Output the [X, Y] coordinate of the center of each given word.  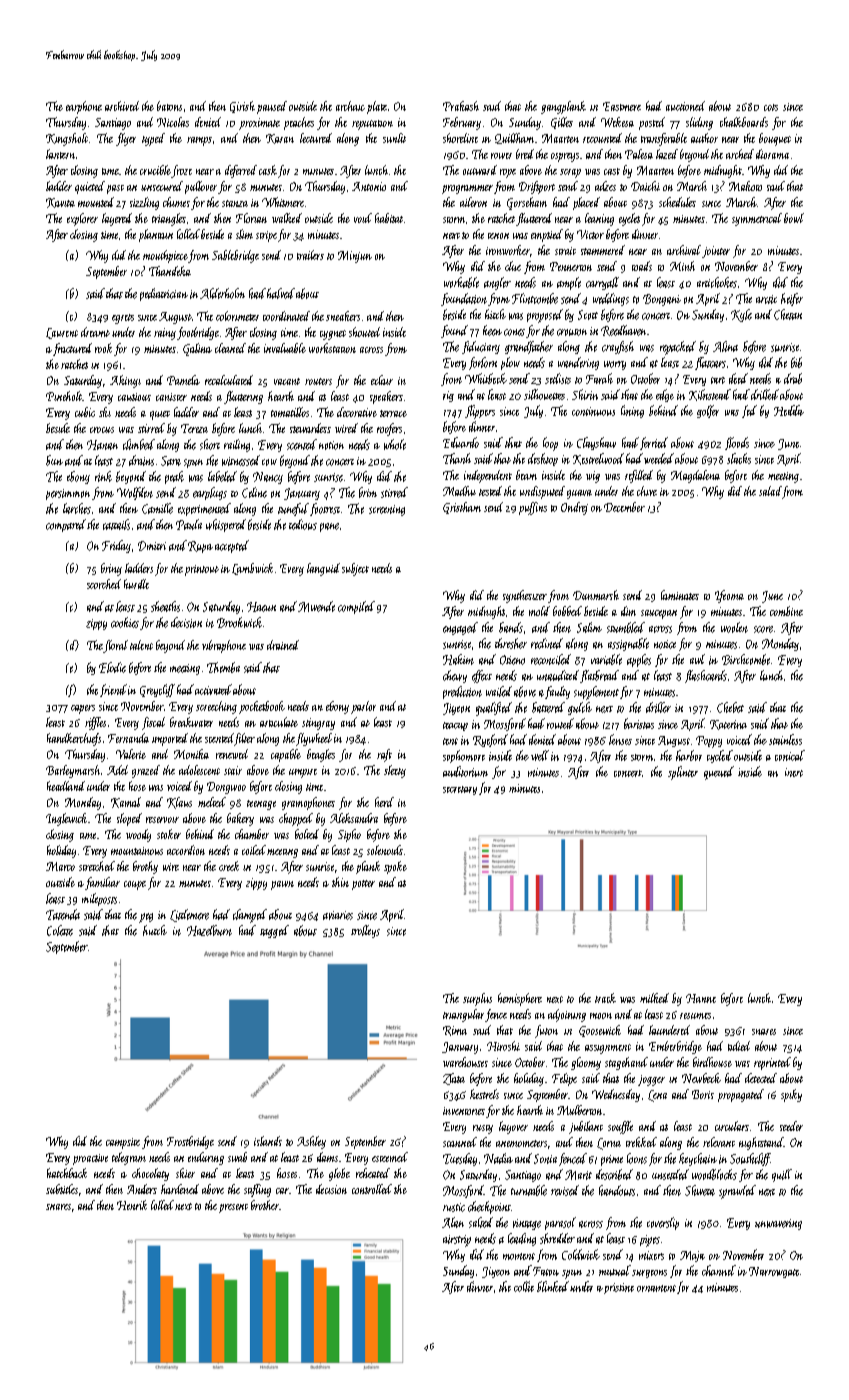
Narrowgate [774, 1272]
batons [169, 106]
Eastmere [622, 106]
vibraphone [224, 646]
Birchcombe [746, 659]
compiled [356, 607]
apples [639, 660]
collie [524, 1286]
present [233, 1208]
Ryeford [490, 740]
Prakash [461, 106]
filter [244, 739]
